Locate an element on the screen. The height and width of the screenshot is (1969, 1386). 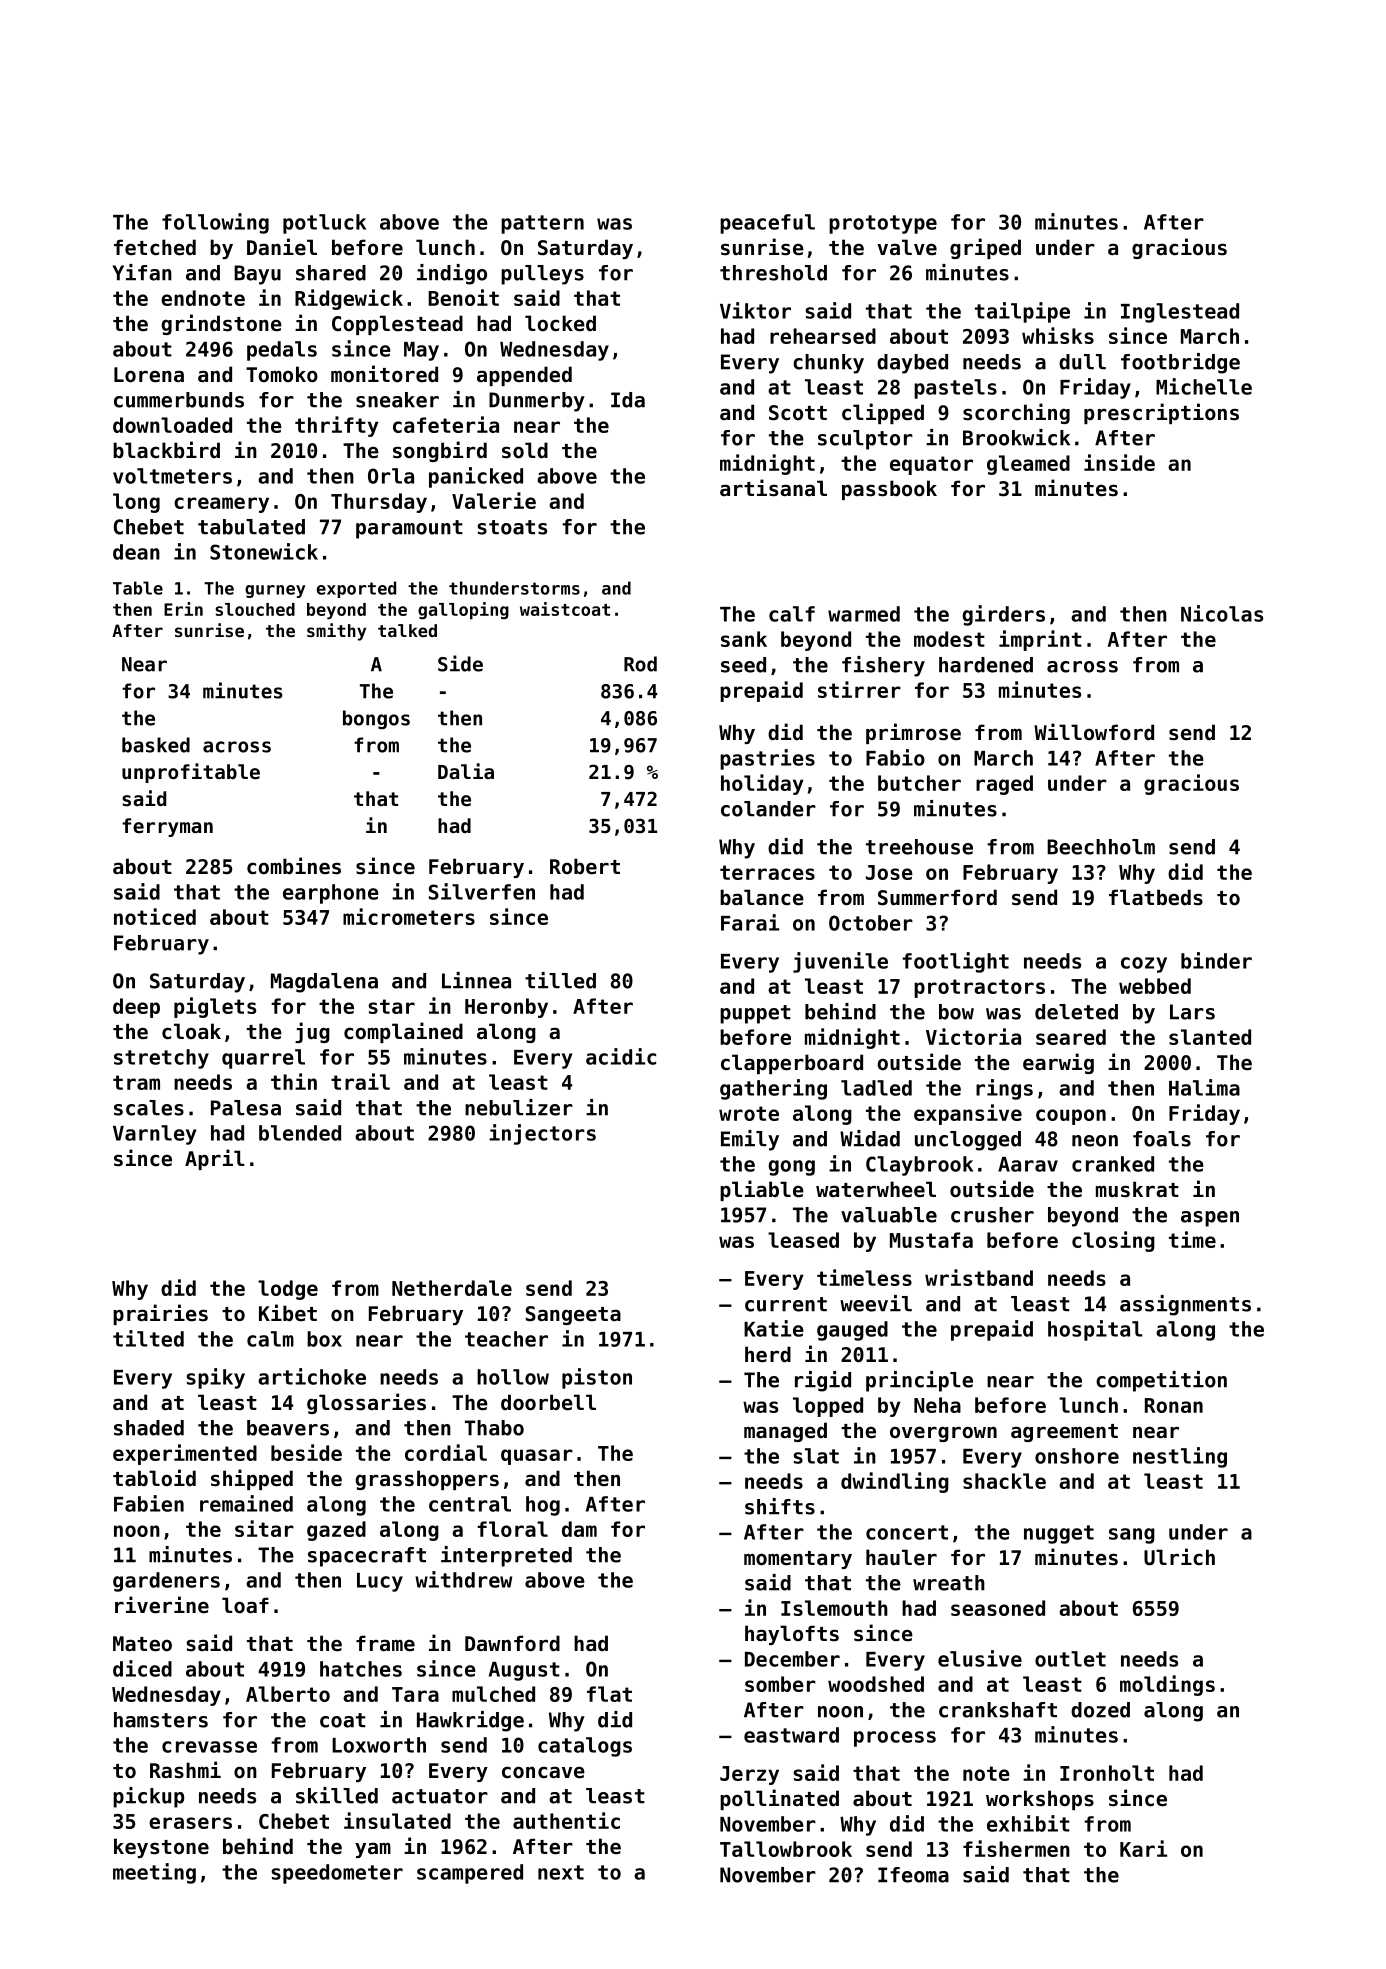
slouched is located at coordinates (255, 609).
